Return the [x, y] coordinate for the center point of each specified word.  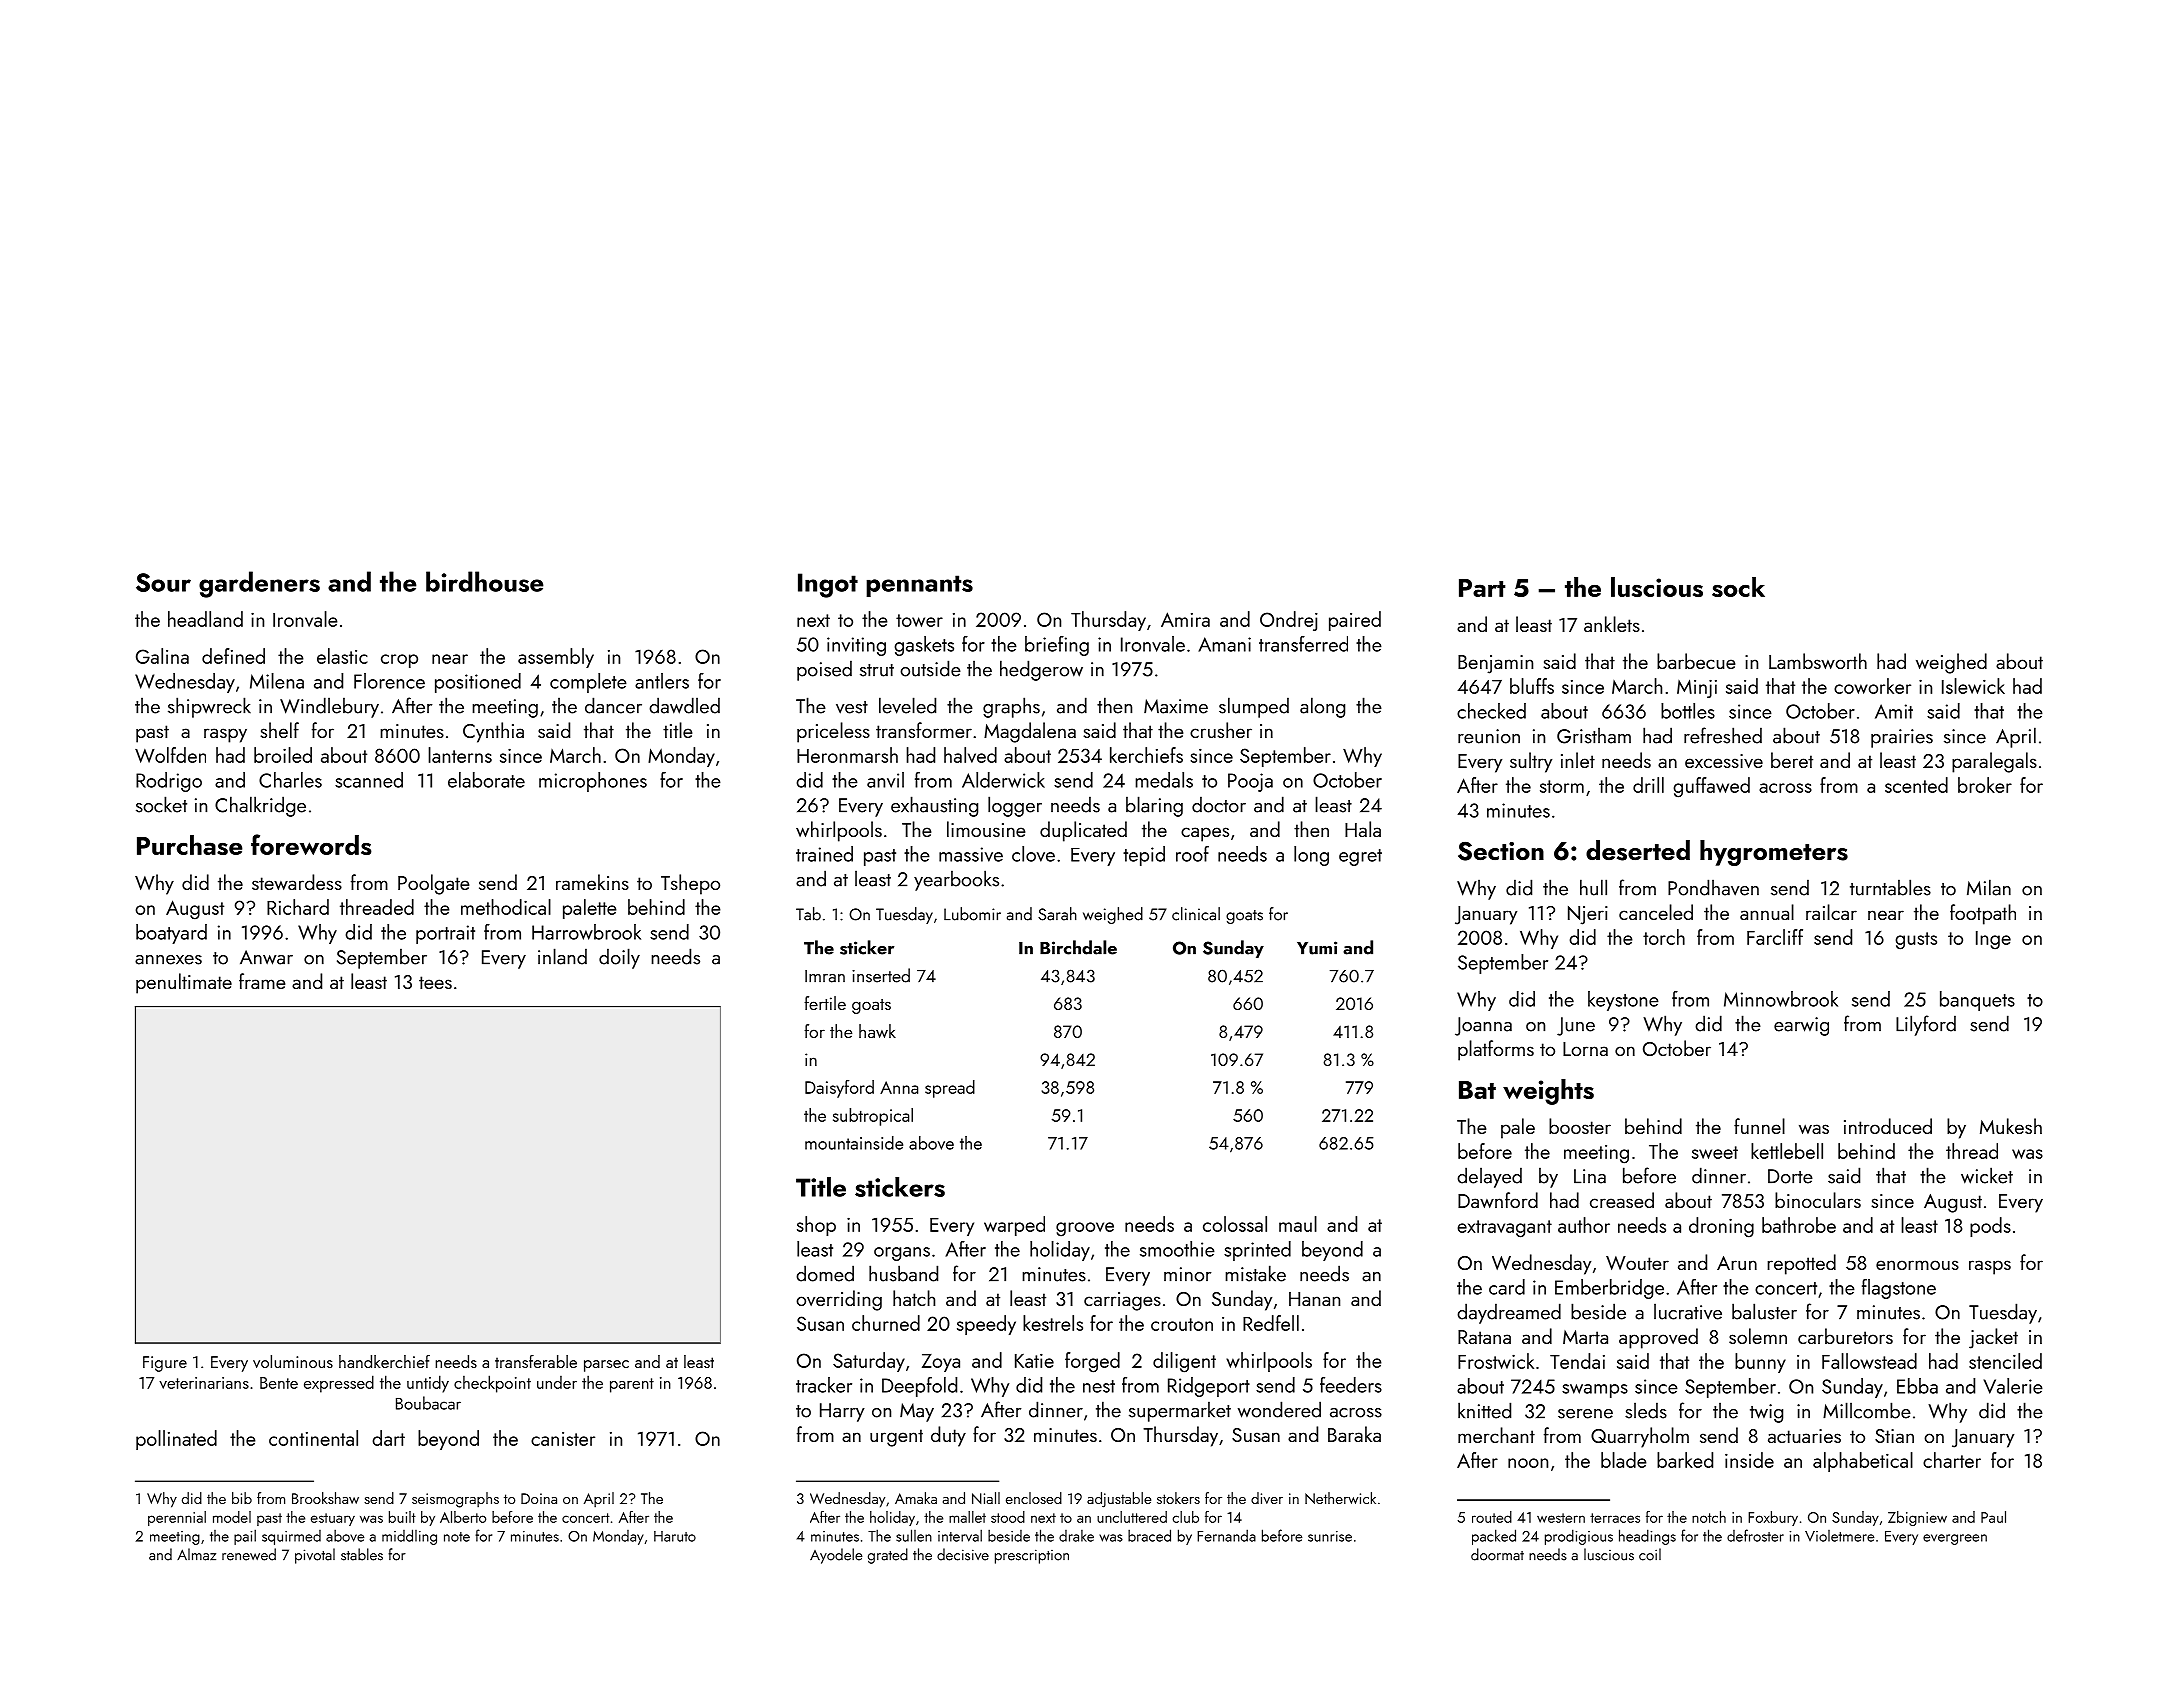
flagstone [1899, 1289]
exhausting [934, 806]
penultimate [184, 983]
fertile [825, 1003]
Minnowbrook [1781, 999]
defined [233, 656]
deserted [1638, 850]
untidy [428, 1384]
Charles [290, 780]
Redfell [1271, 1323]
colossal [1235, 1224]
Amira [1185, 619]
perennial [177, 1518]
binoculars [1818, 1200]
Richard [298, 907]
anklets [1612, 624]
